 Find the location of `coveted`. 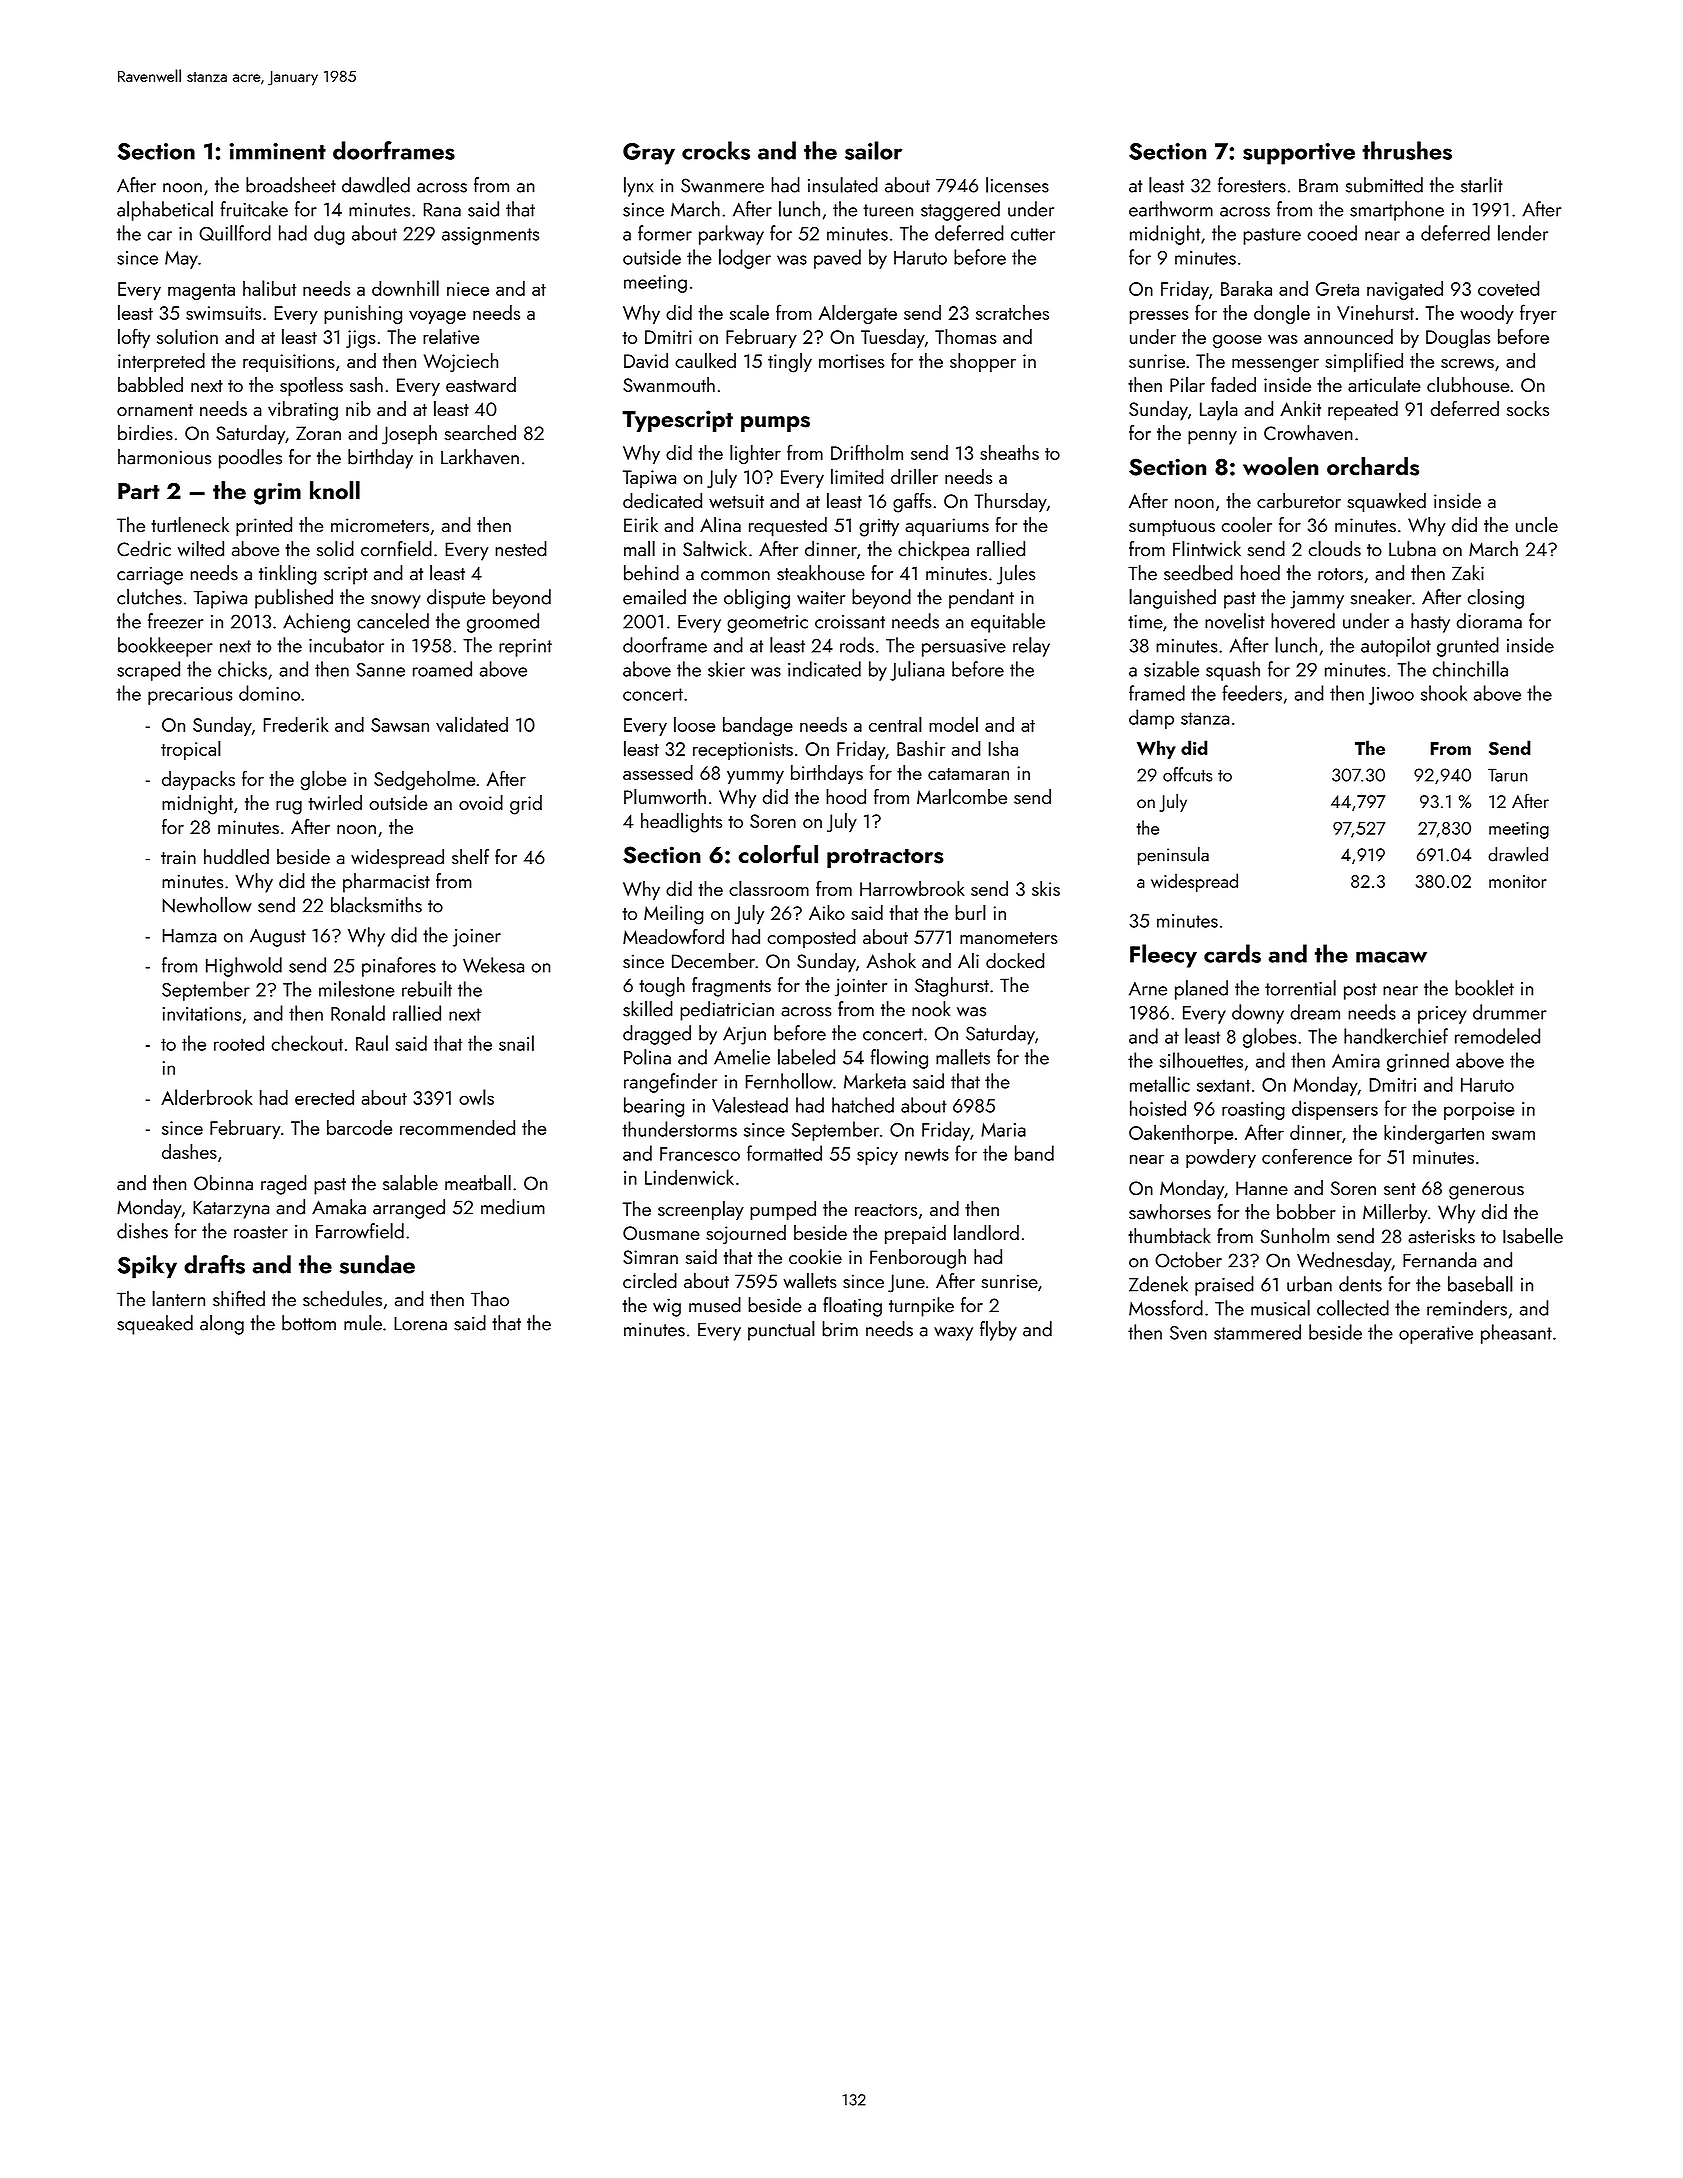

coveted is located at coordinates (1508, 288).
